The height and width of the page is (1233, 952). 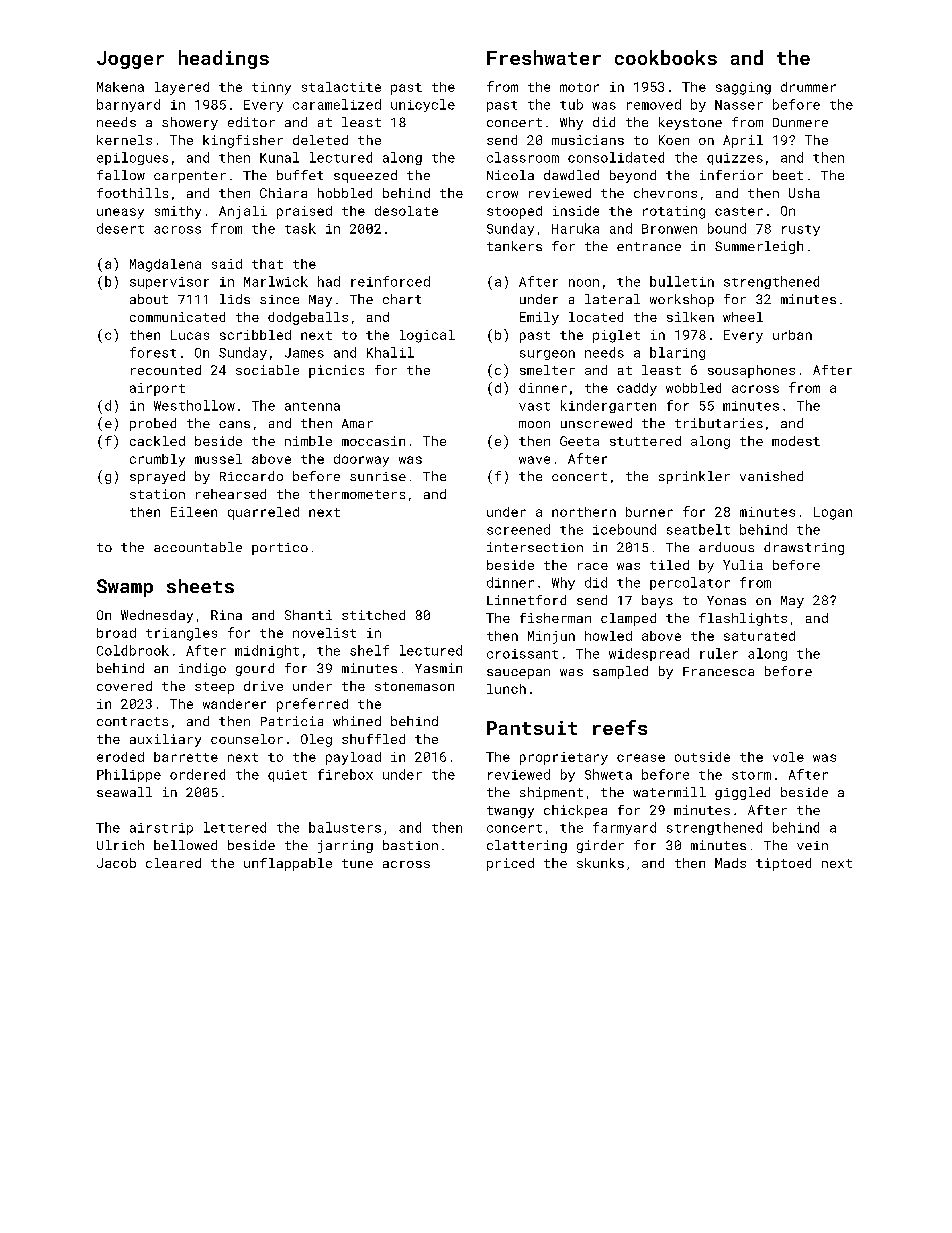 What do you see at coordinates (288, 864) in the page?
I see `unflappable` at bounding box center [288, 864].
